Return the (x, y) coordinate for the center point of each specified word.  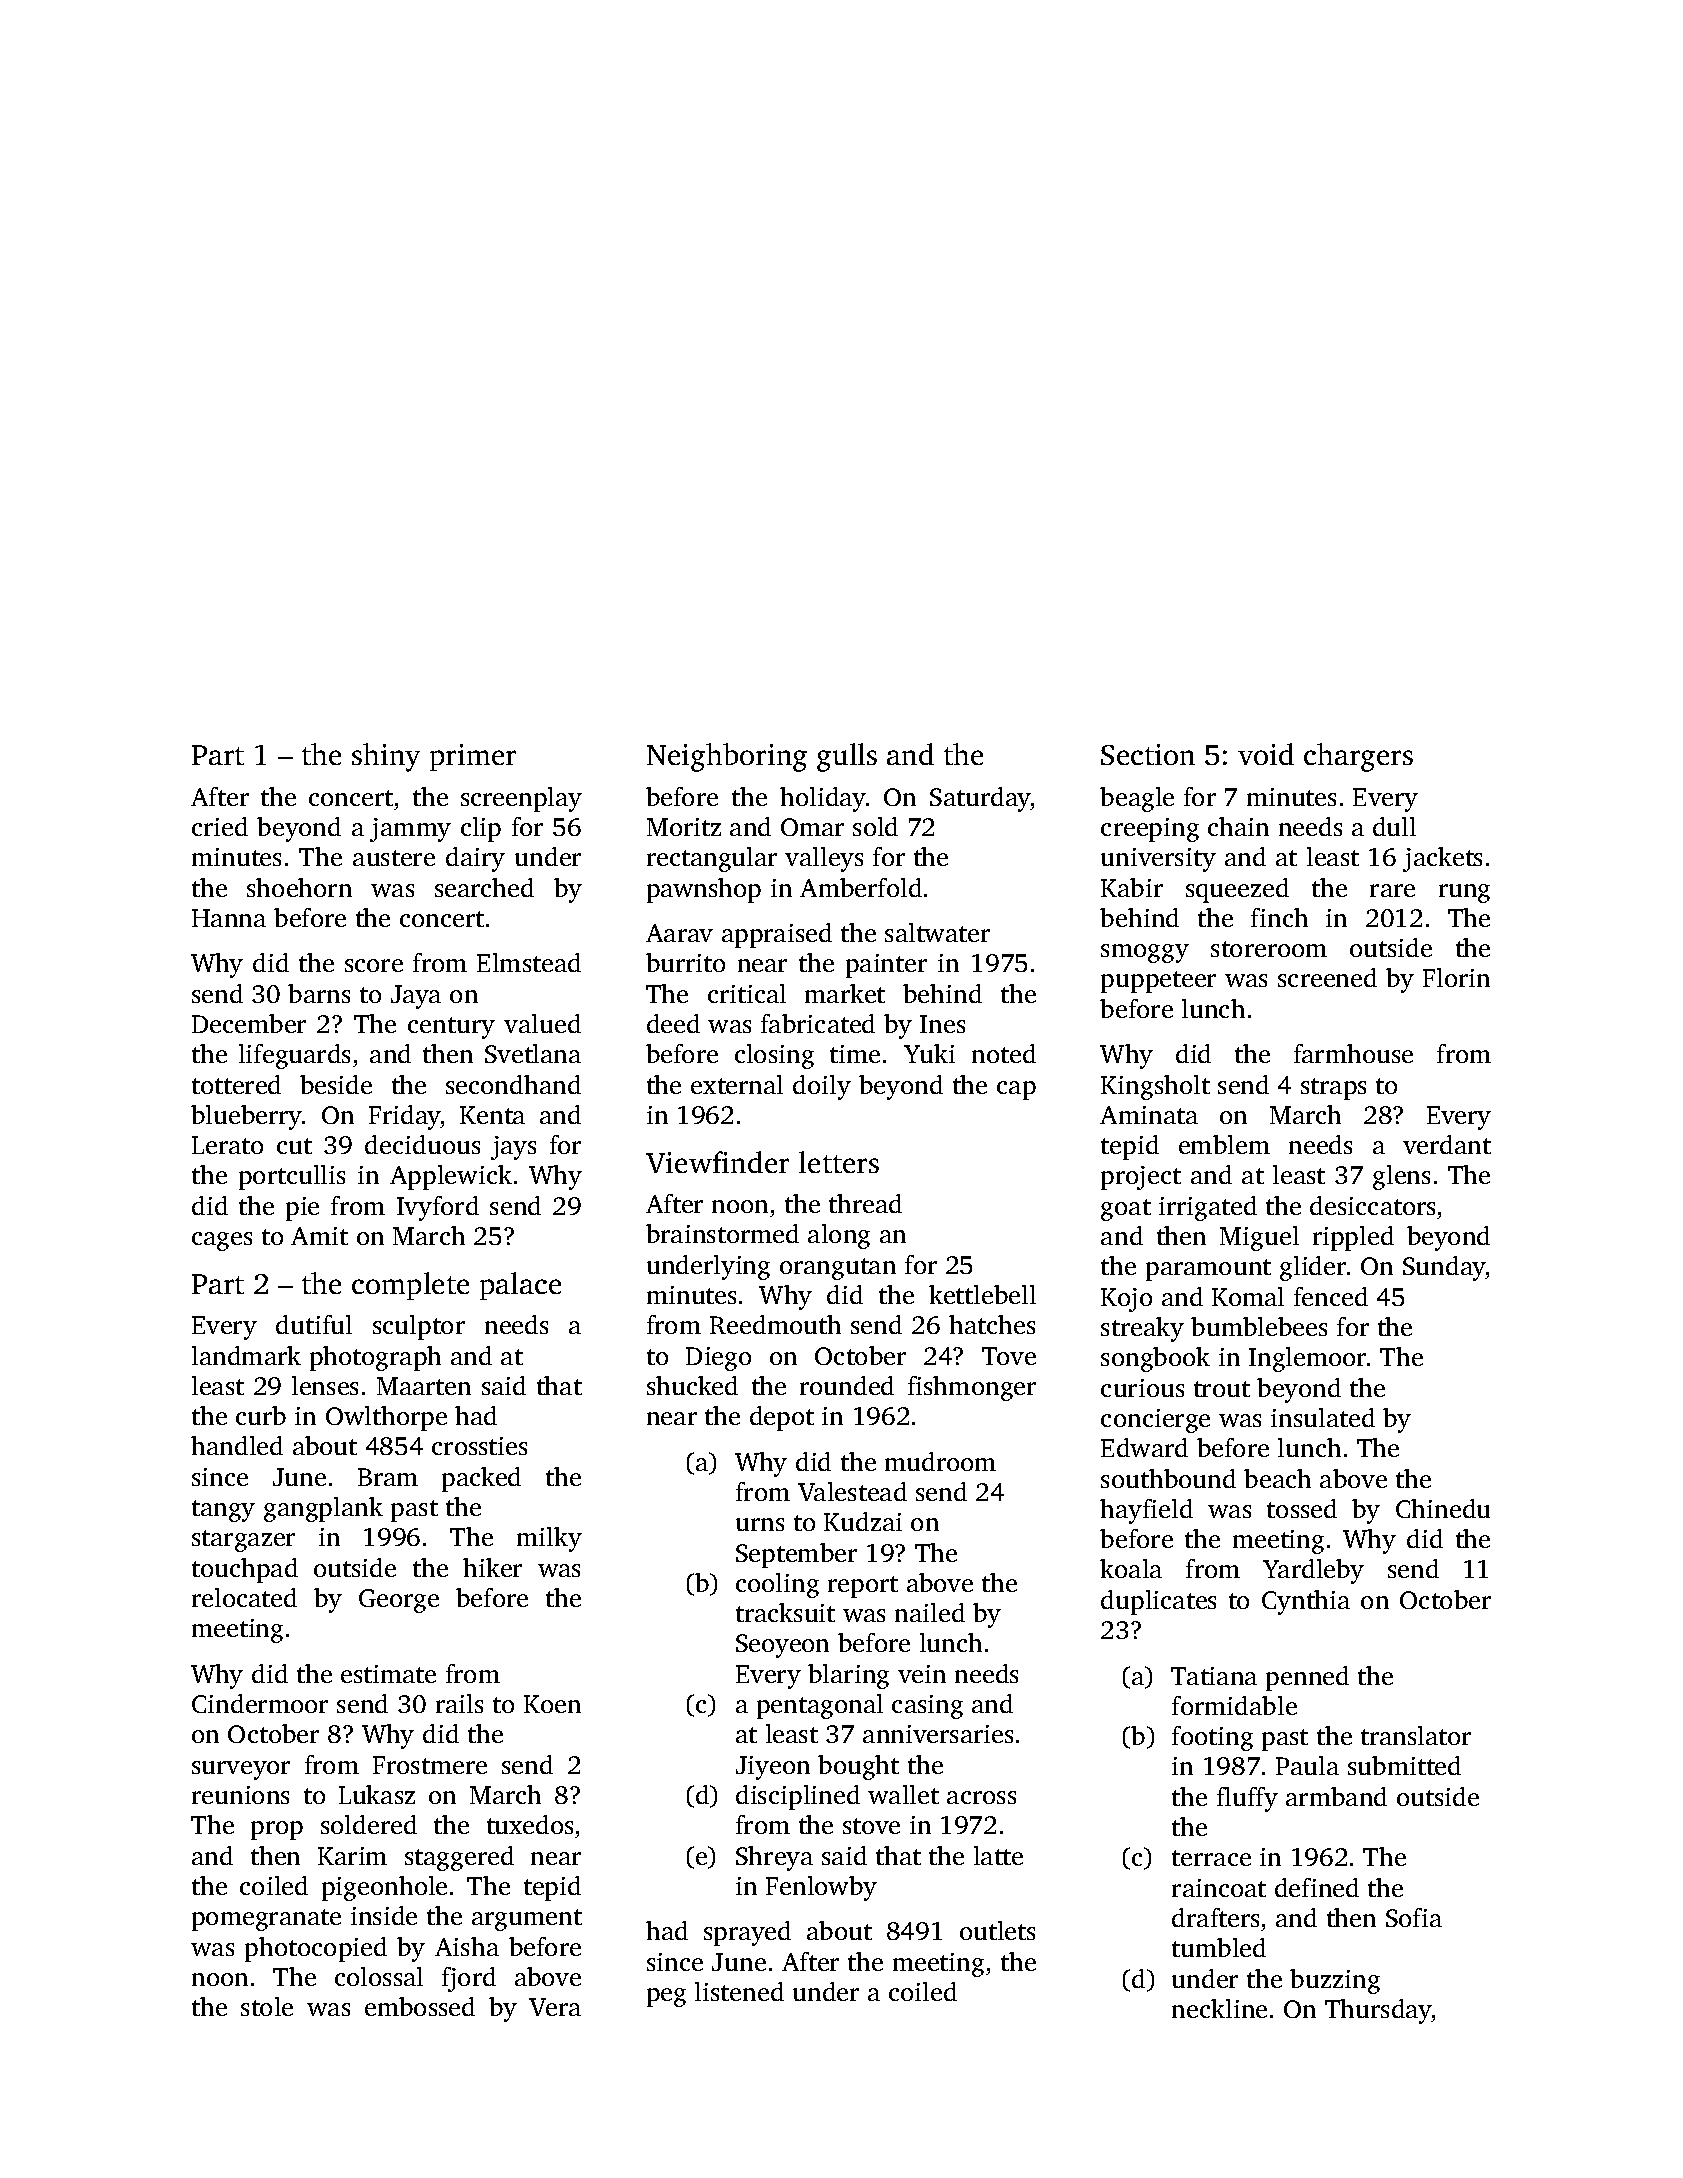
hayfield (1146, 1511)
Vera (555, 2007)
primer (473, 757)
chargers (1358, 757)
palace (520, 1286)
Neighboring (727, 757)
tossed (1302, 1508)
